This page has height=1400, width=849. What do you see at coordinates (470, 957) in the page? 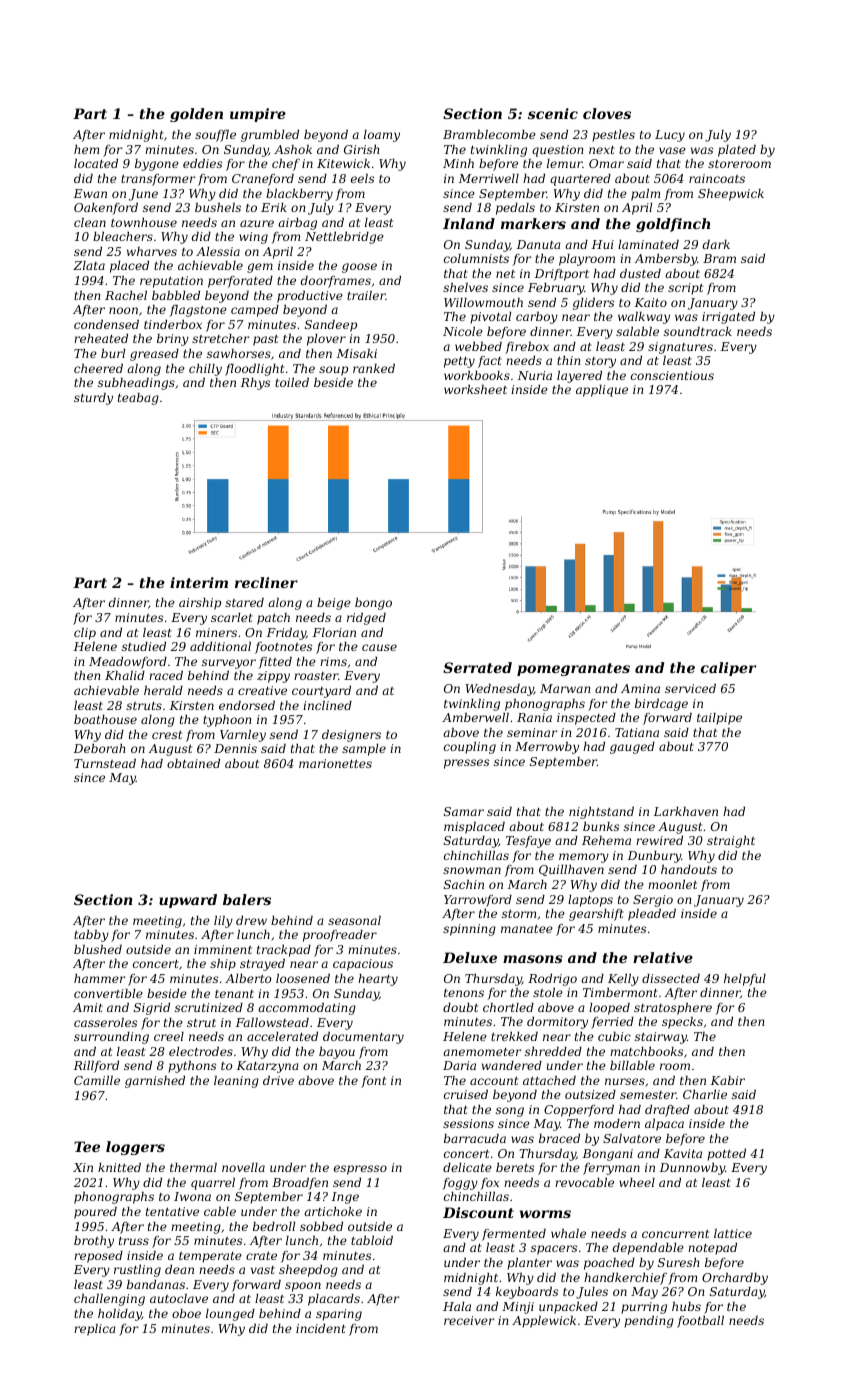
I see `Deluxe` at bounding box center [470, 957].
